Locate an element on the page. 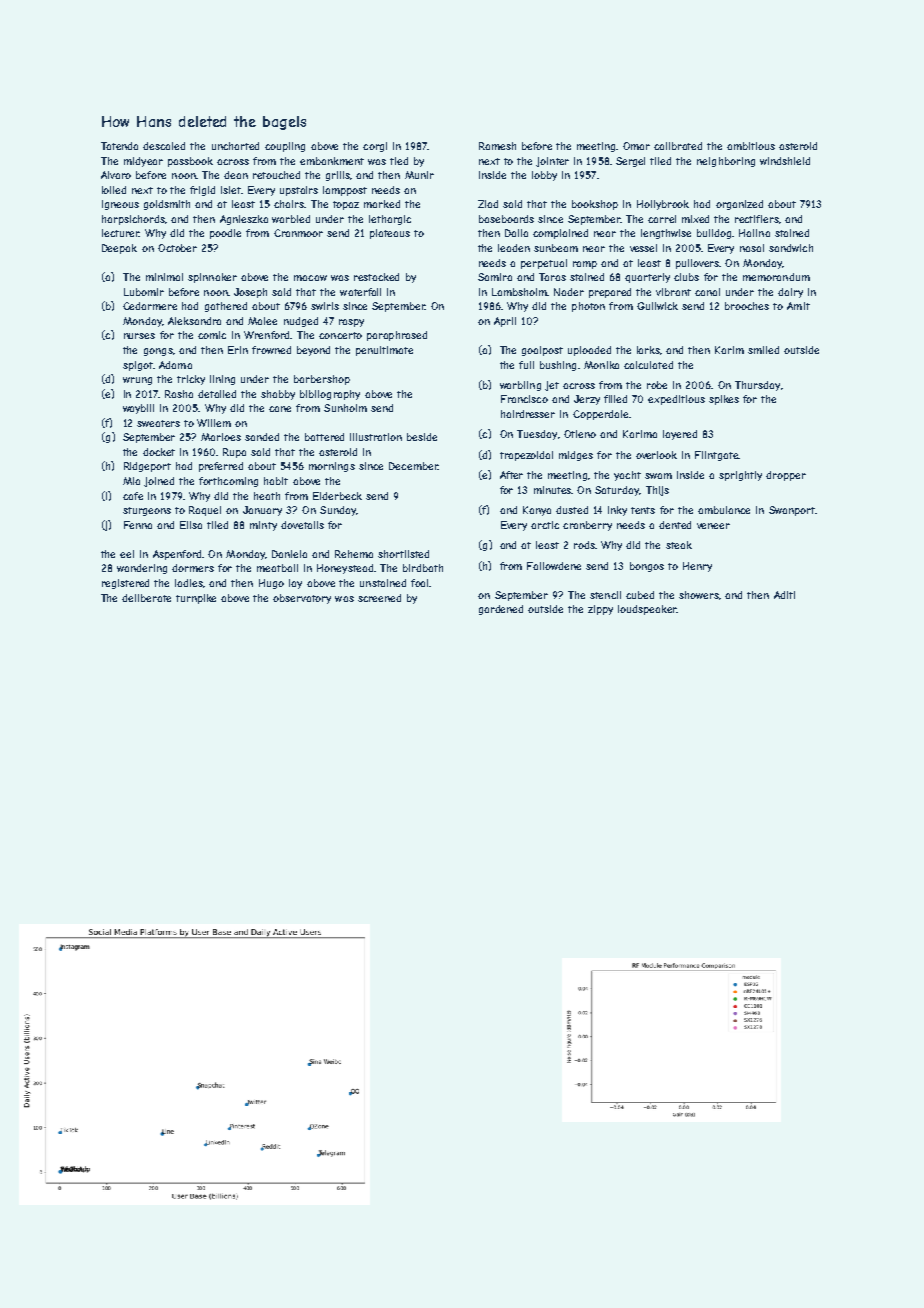 This page has height=1308, width=924. deliberate is located at coordinates (146, 598).
